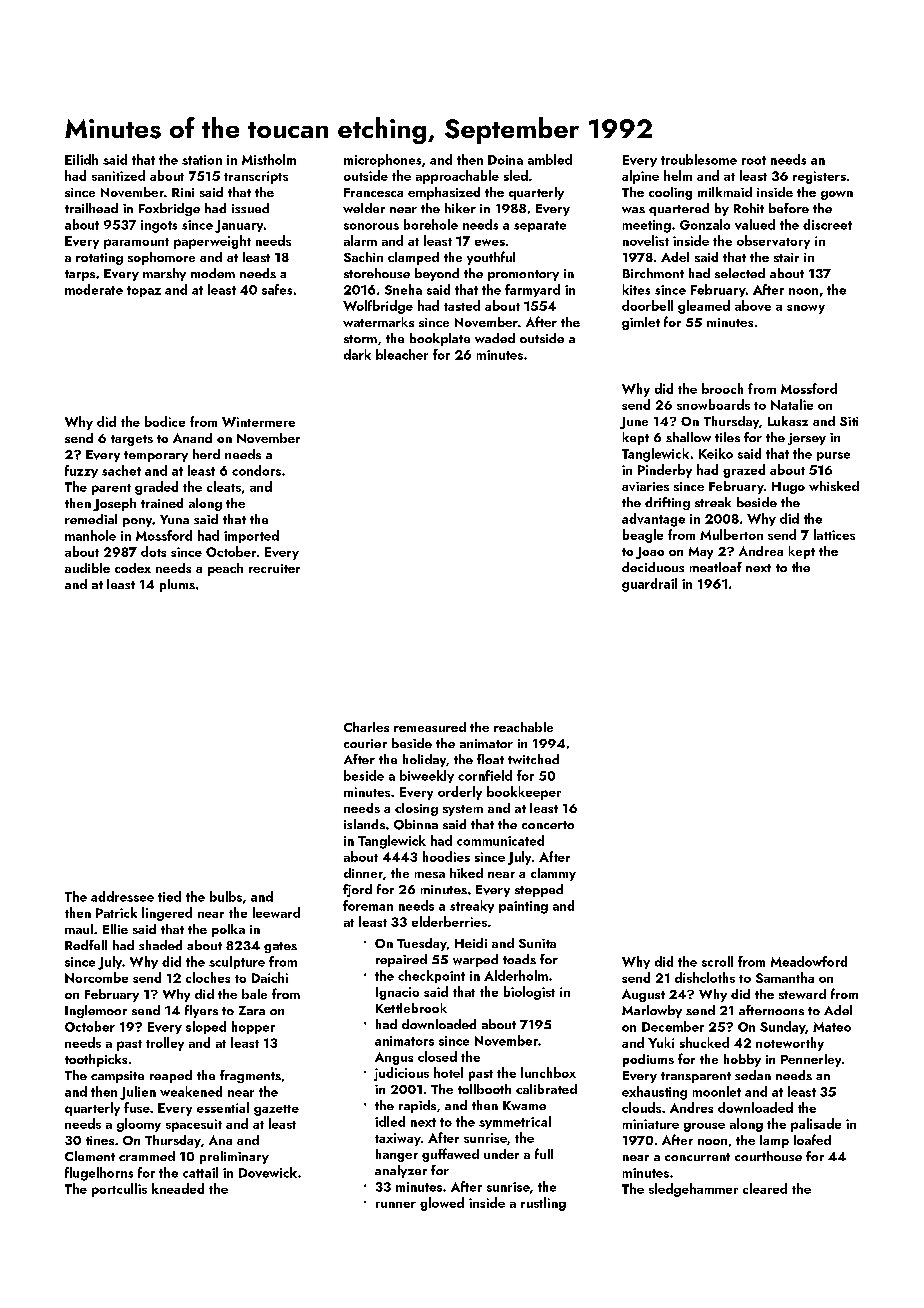 Image resolution: width=924 pixels, height=1308 pixels. What do you see at coordinates (533, 759) in the page?
I see `twitched` at bounding box center [533, 759].
